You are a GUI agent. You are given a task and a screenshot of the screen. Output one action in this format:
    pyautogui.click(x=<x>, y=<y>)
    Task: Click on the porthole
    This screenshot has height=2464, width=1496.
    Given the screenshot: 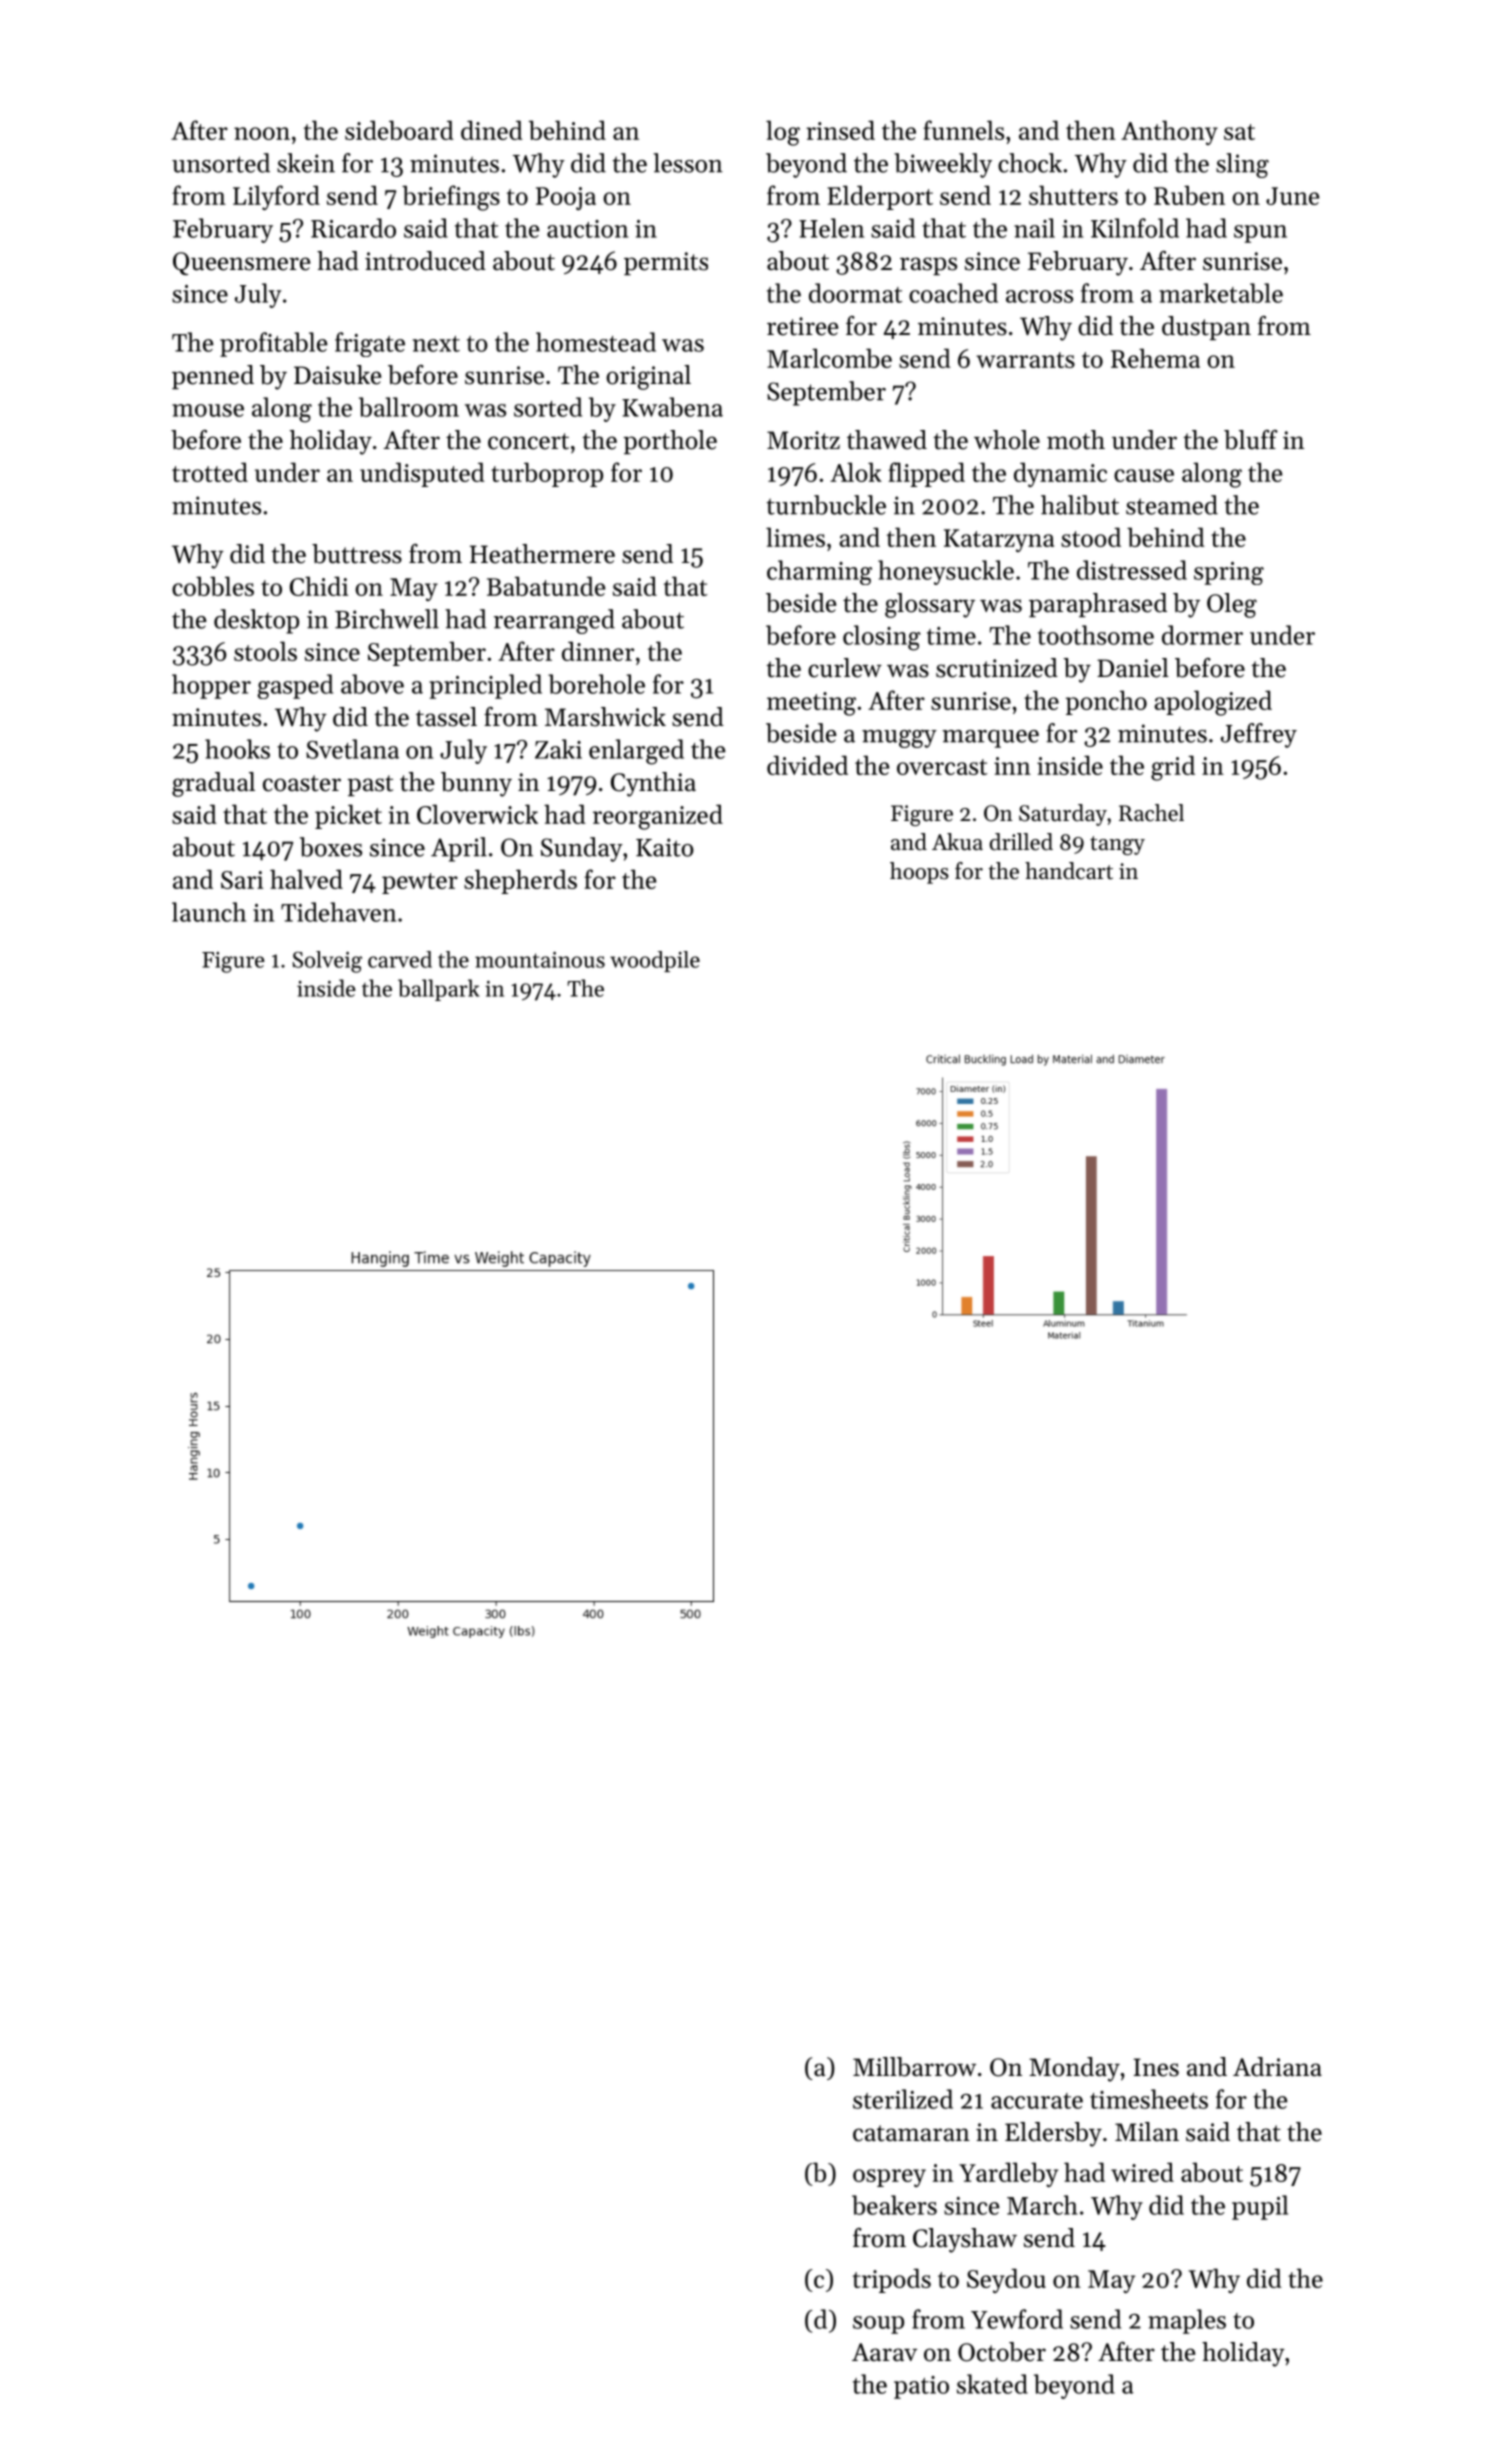 What is the action you would take?
    pyautogui.click(x=670, y=442)
